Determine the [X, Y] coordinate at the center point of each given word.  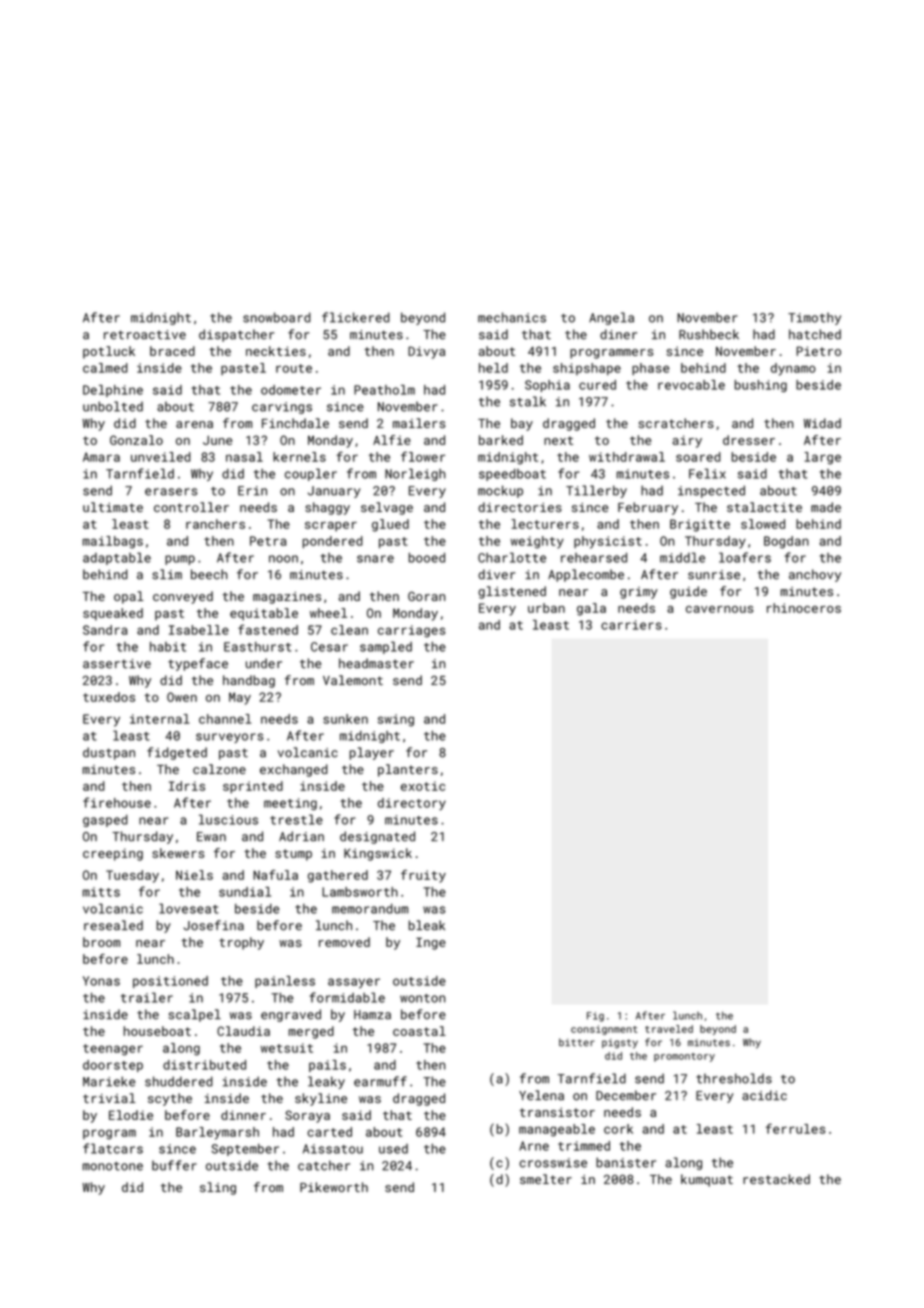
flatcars [113, 1148]
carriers [631, 625]
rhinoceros [804, 608]
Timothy [814, 318]
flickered [356, 317]
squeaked [113, 614]
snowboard [277, 317]
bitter [577, 1042]
